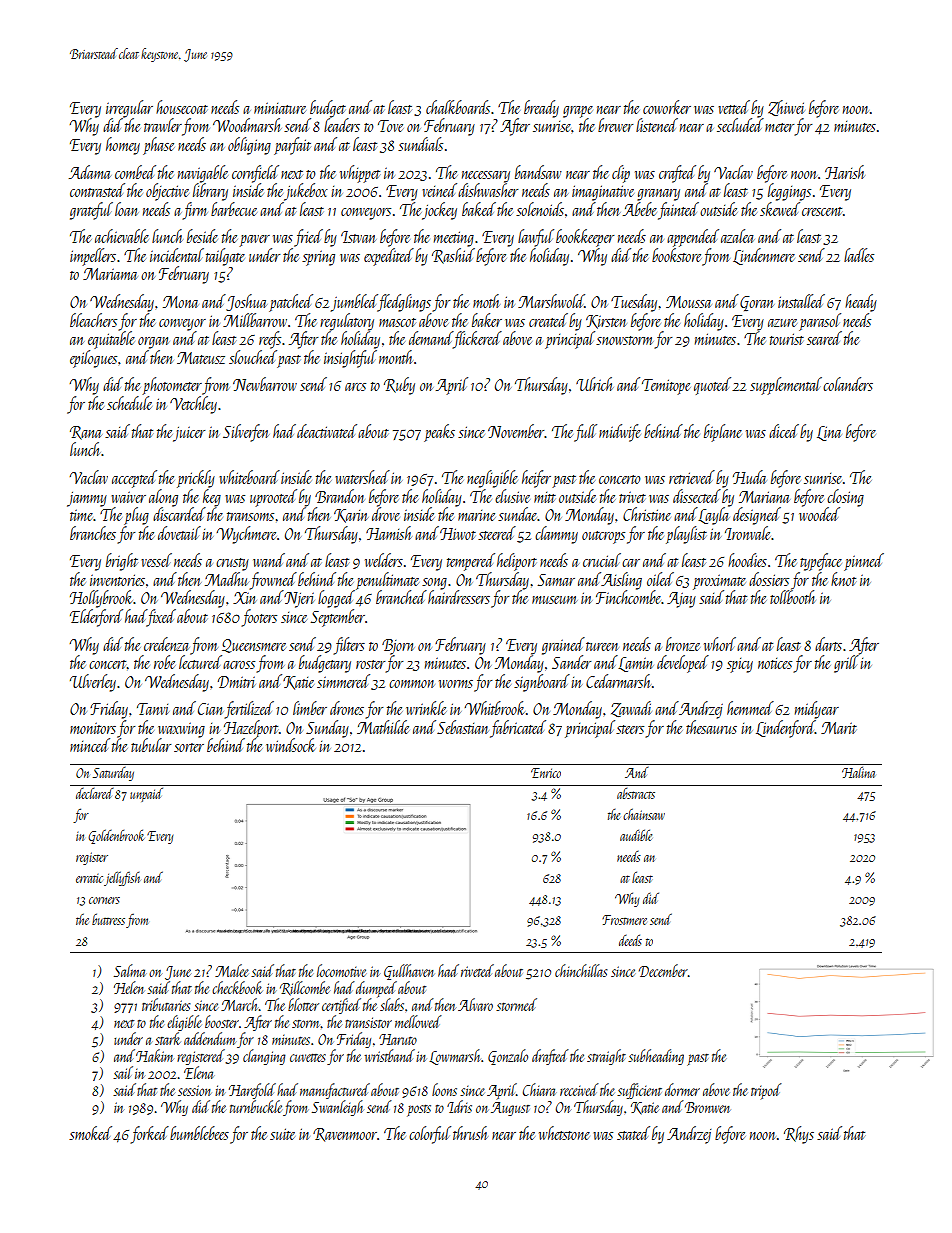 The height and width of the document is (1233, 952). I want to click on tripod, so click(766, 1091).
